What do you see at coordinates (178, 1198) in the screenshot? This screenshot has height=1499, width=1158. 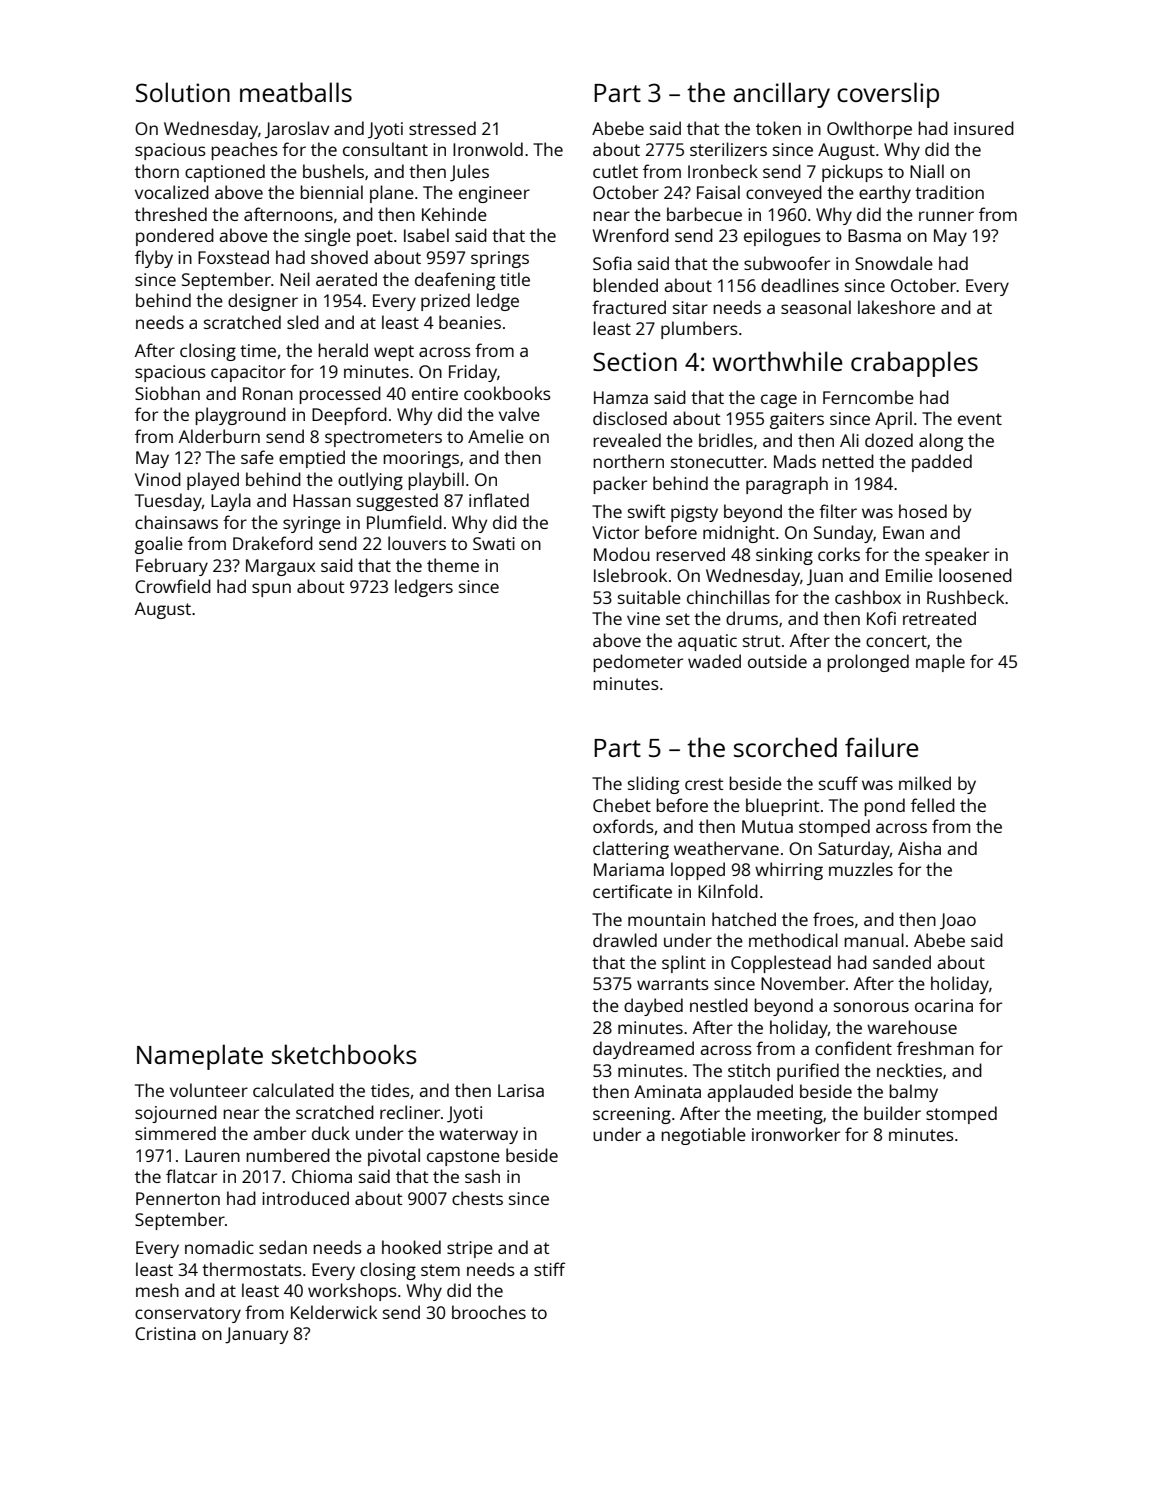 I see `Pennerton` at bounding box center [178, 1198].
